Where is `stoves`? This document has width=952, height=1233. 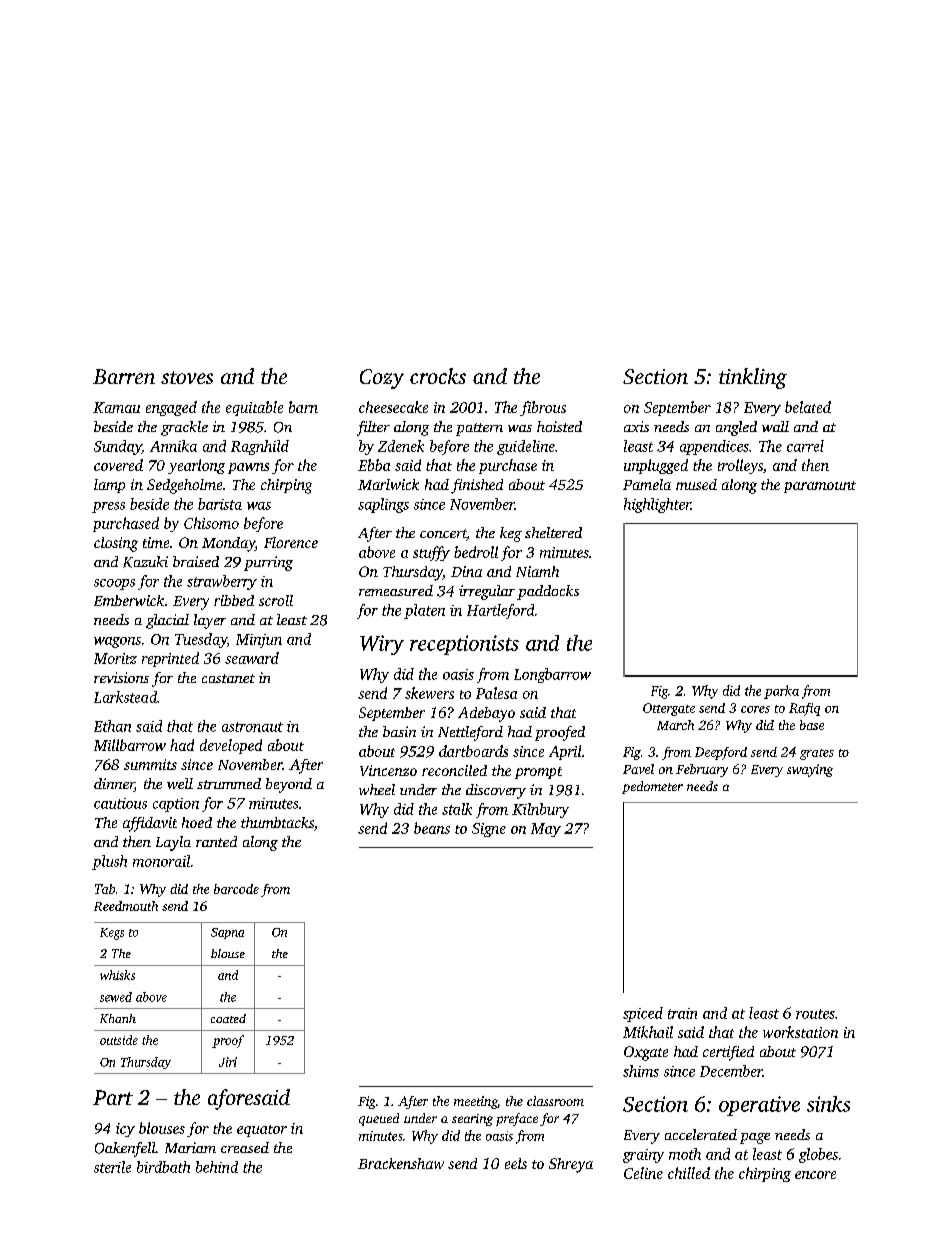
stoves is located at coordinates (187, 377).
